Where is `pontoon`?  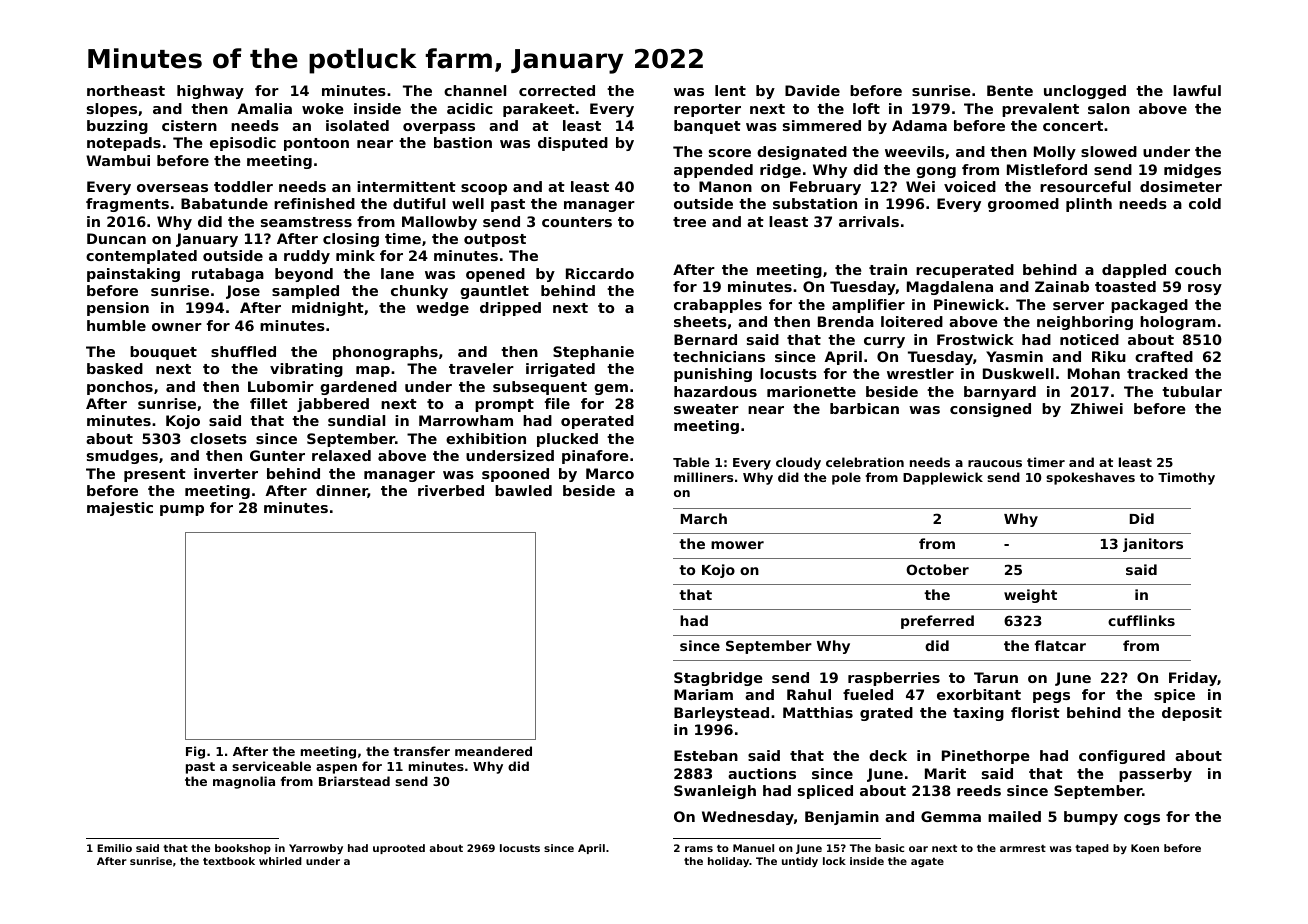 pontoon is located at coordinates (316, 144).
